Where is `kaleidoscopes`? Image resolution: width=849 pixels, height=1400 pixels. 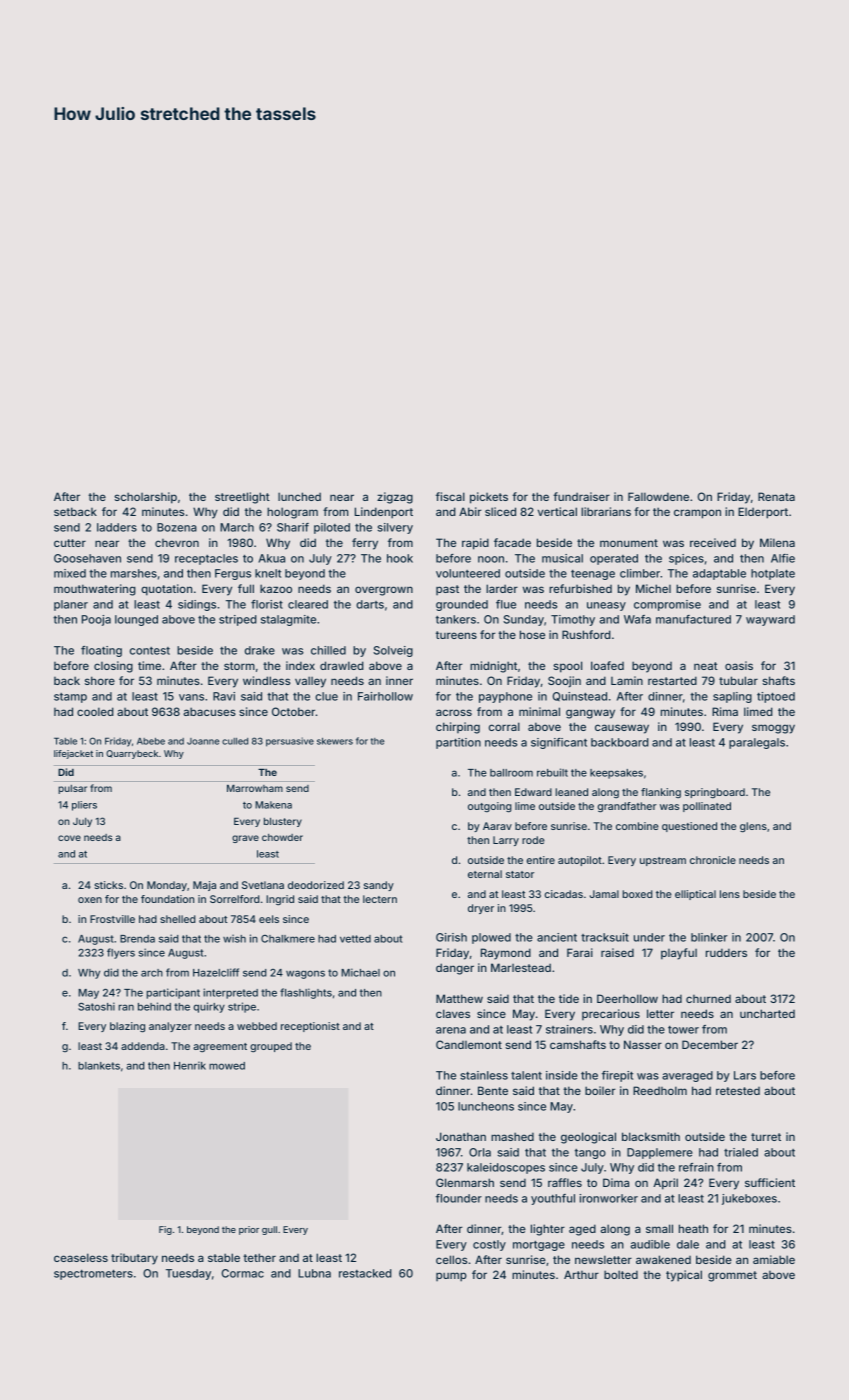 kaleidoscopes is located at coordinates (506, 1168).
